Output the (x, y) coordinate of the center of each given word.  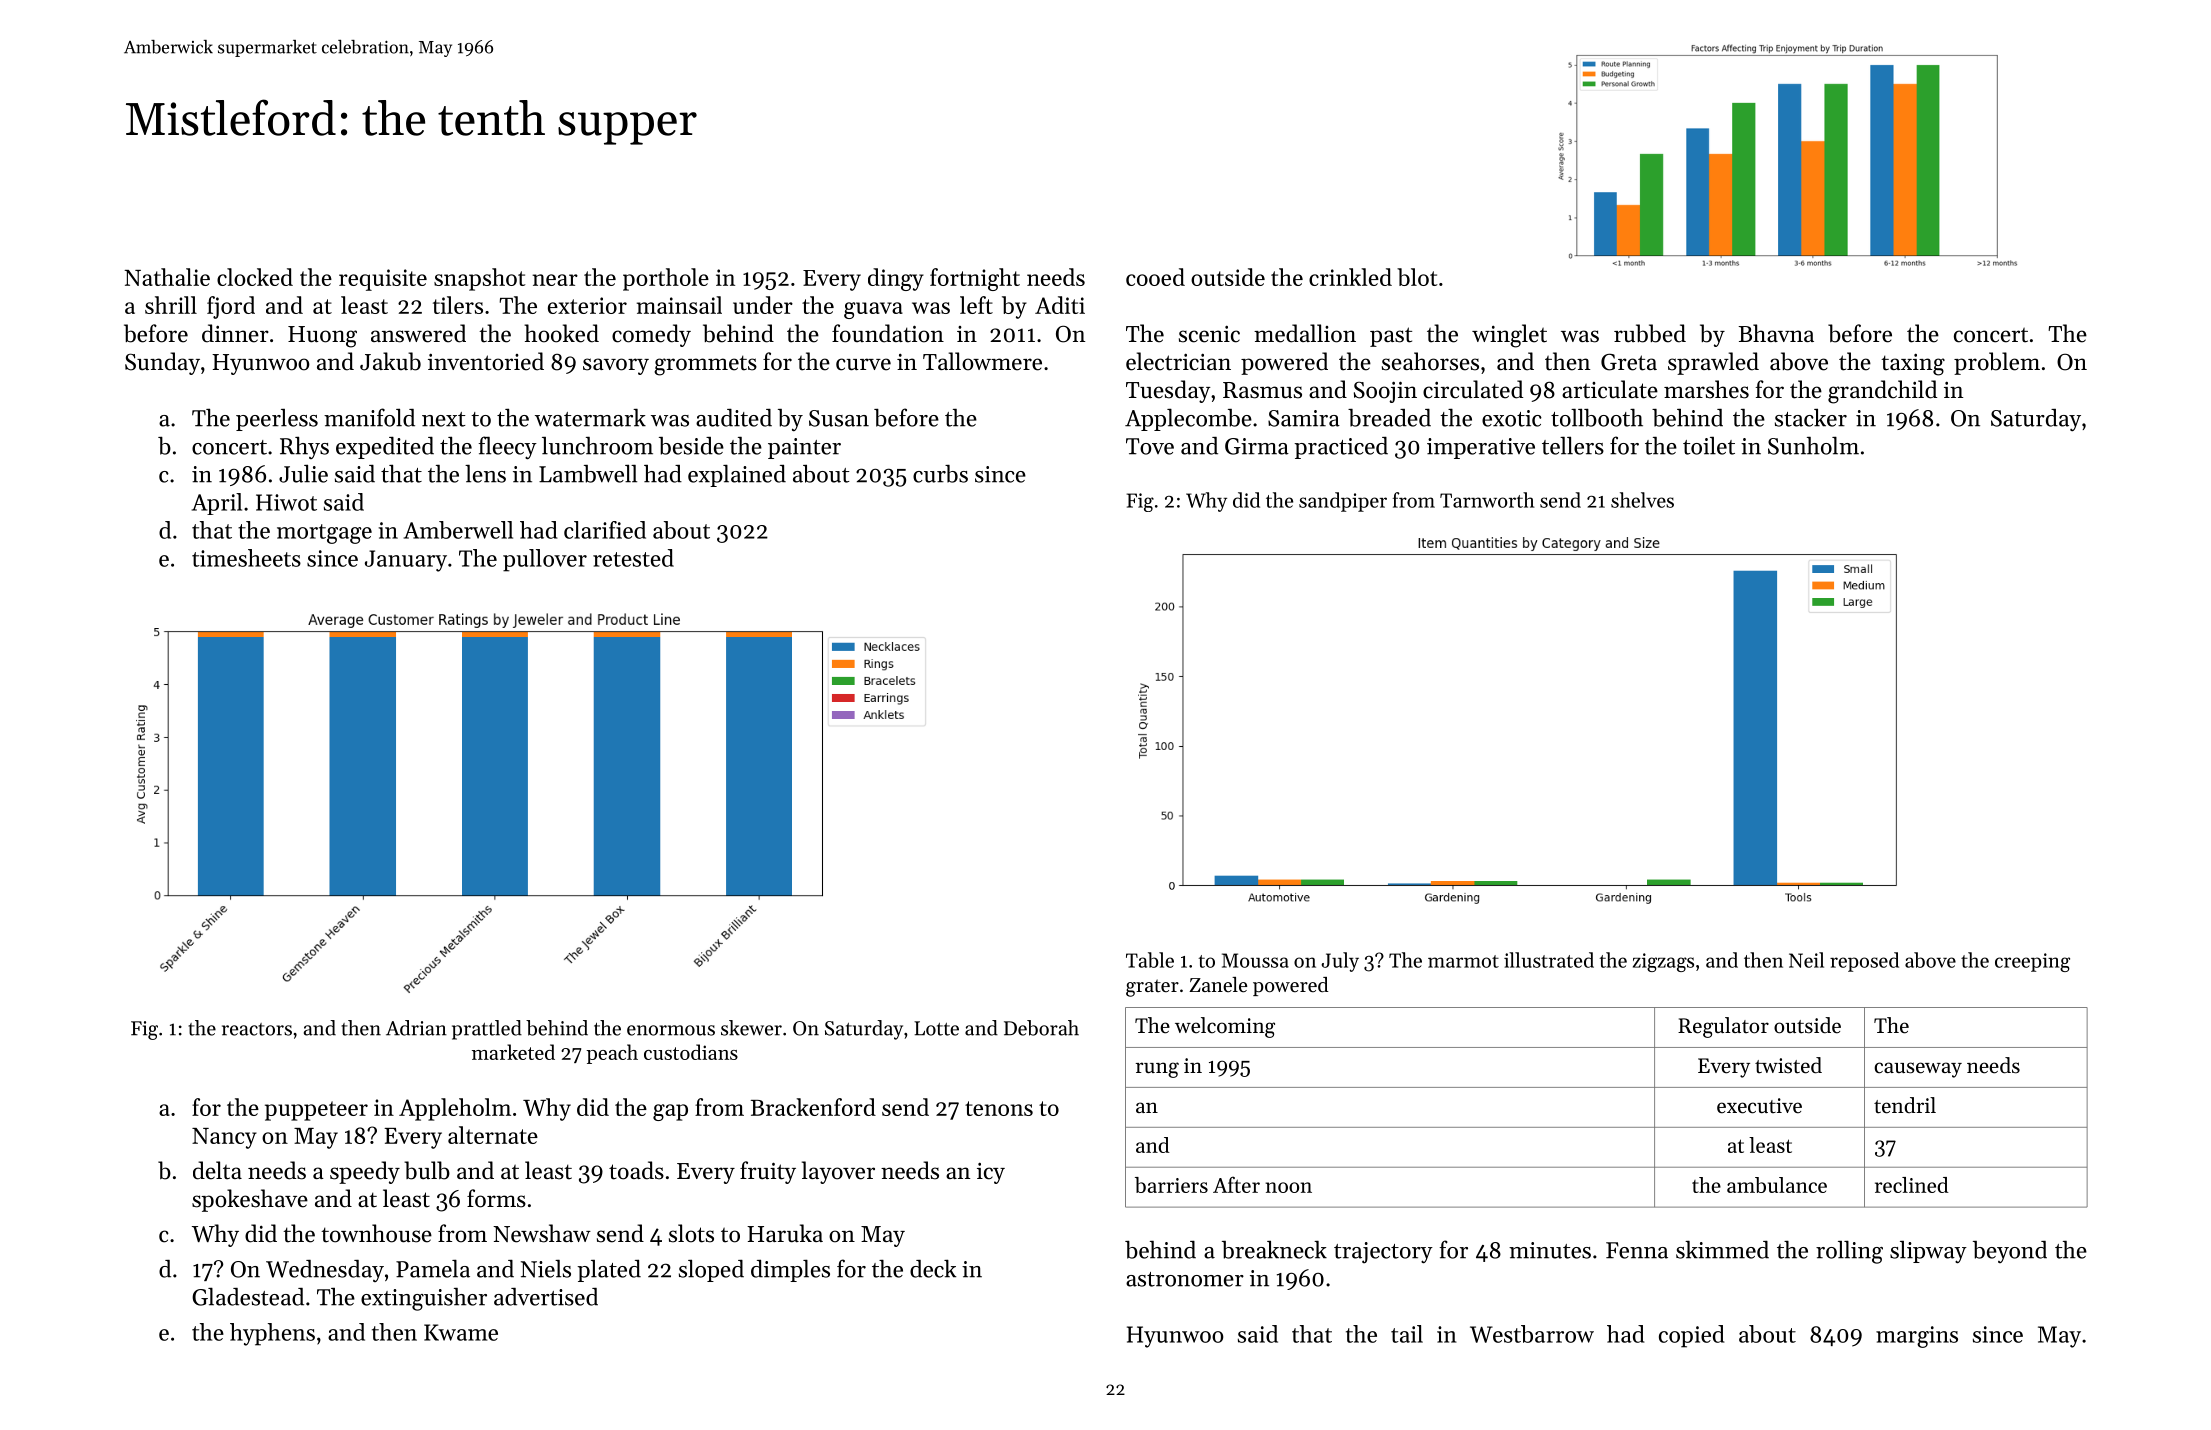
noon (1288, 1187)
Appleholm (455, 1109)
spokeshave (250, 1200)
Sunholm (1813, 445)
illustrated (1549, 960)
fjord (231, 307)
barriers (1171, 1185)
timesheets (246, 558)
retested (633, 558)
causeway (1918, 1070)
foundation (888, 333)
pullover (545, 560)
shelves (1642, 500)
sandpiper (1343, 502)
